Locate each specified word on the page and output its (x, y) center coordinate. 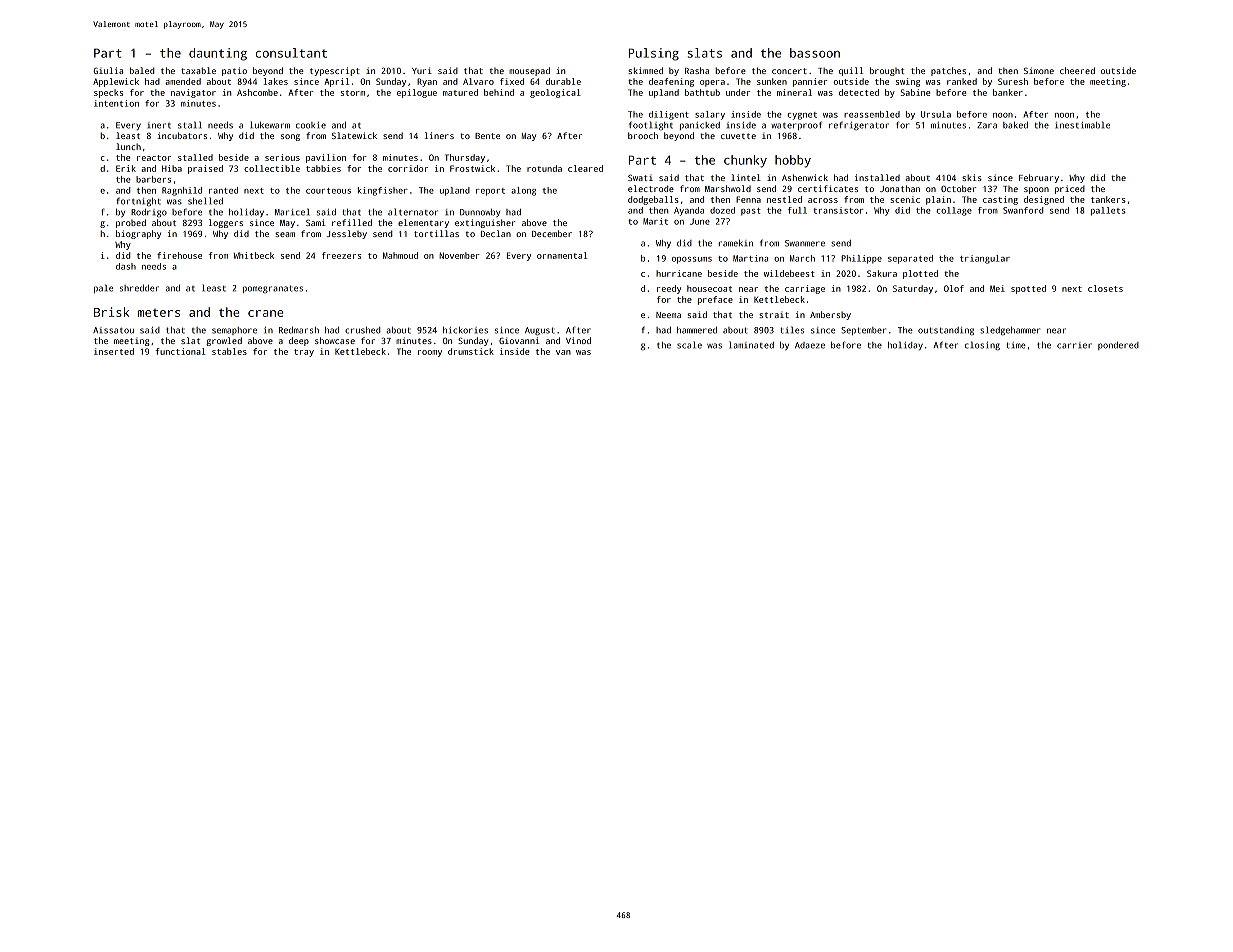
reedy (669, 289)
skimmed (645, 70)
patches (948, 71)
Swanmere (805, 243)
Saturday (913, 289)
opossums (692, 260)
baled (142, 70)
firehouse (179, 255)
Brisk (111, 312)
